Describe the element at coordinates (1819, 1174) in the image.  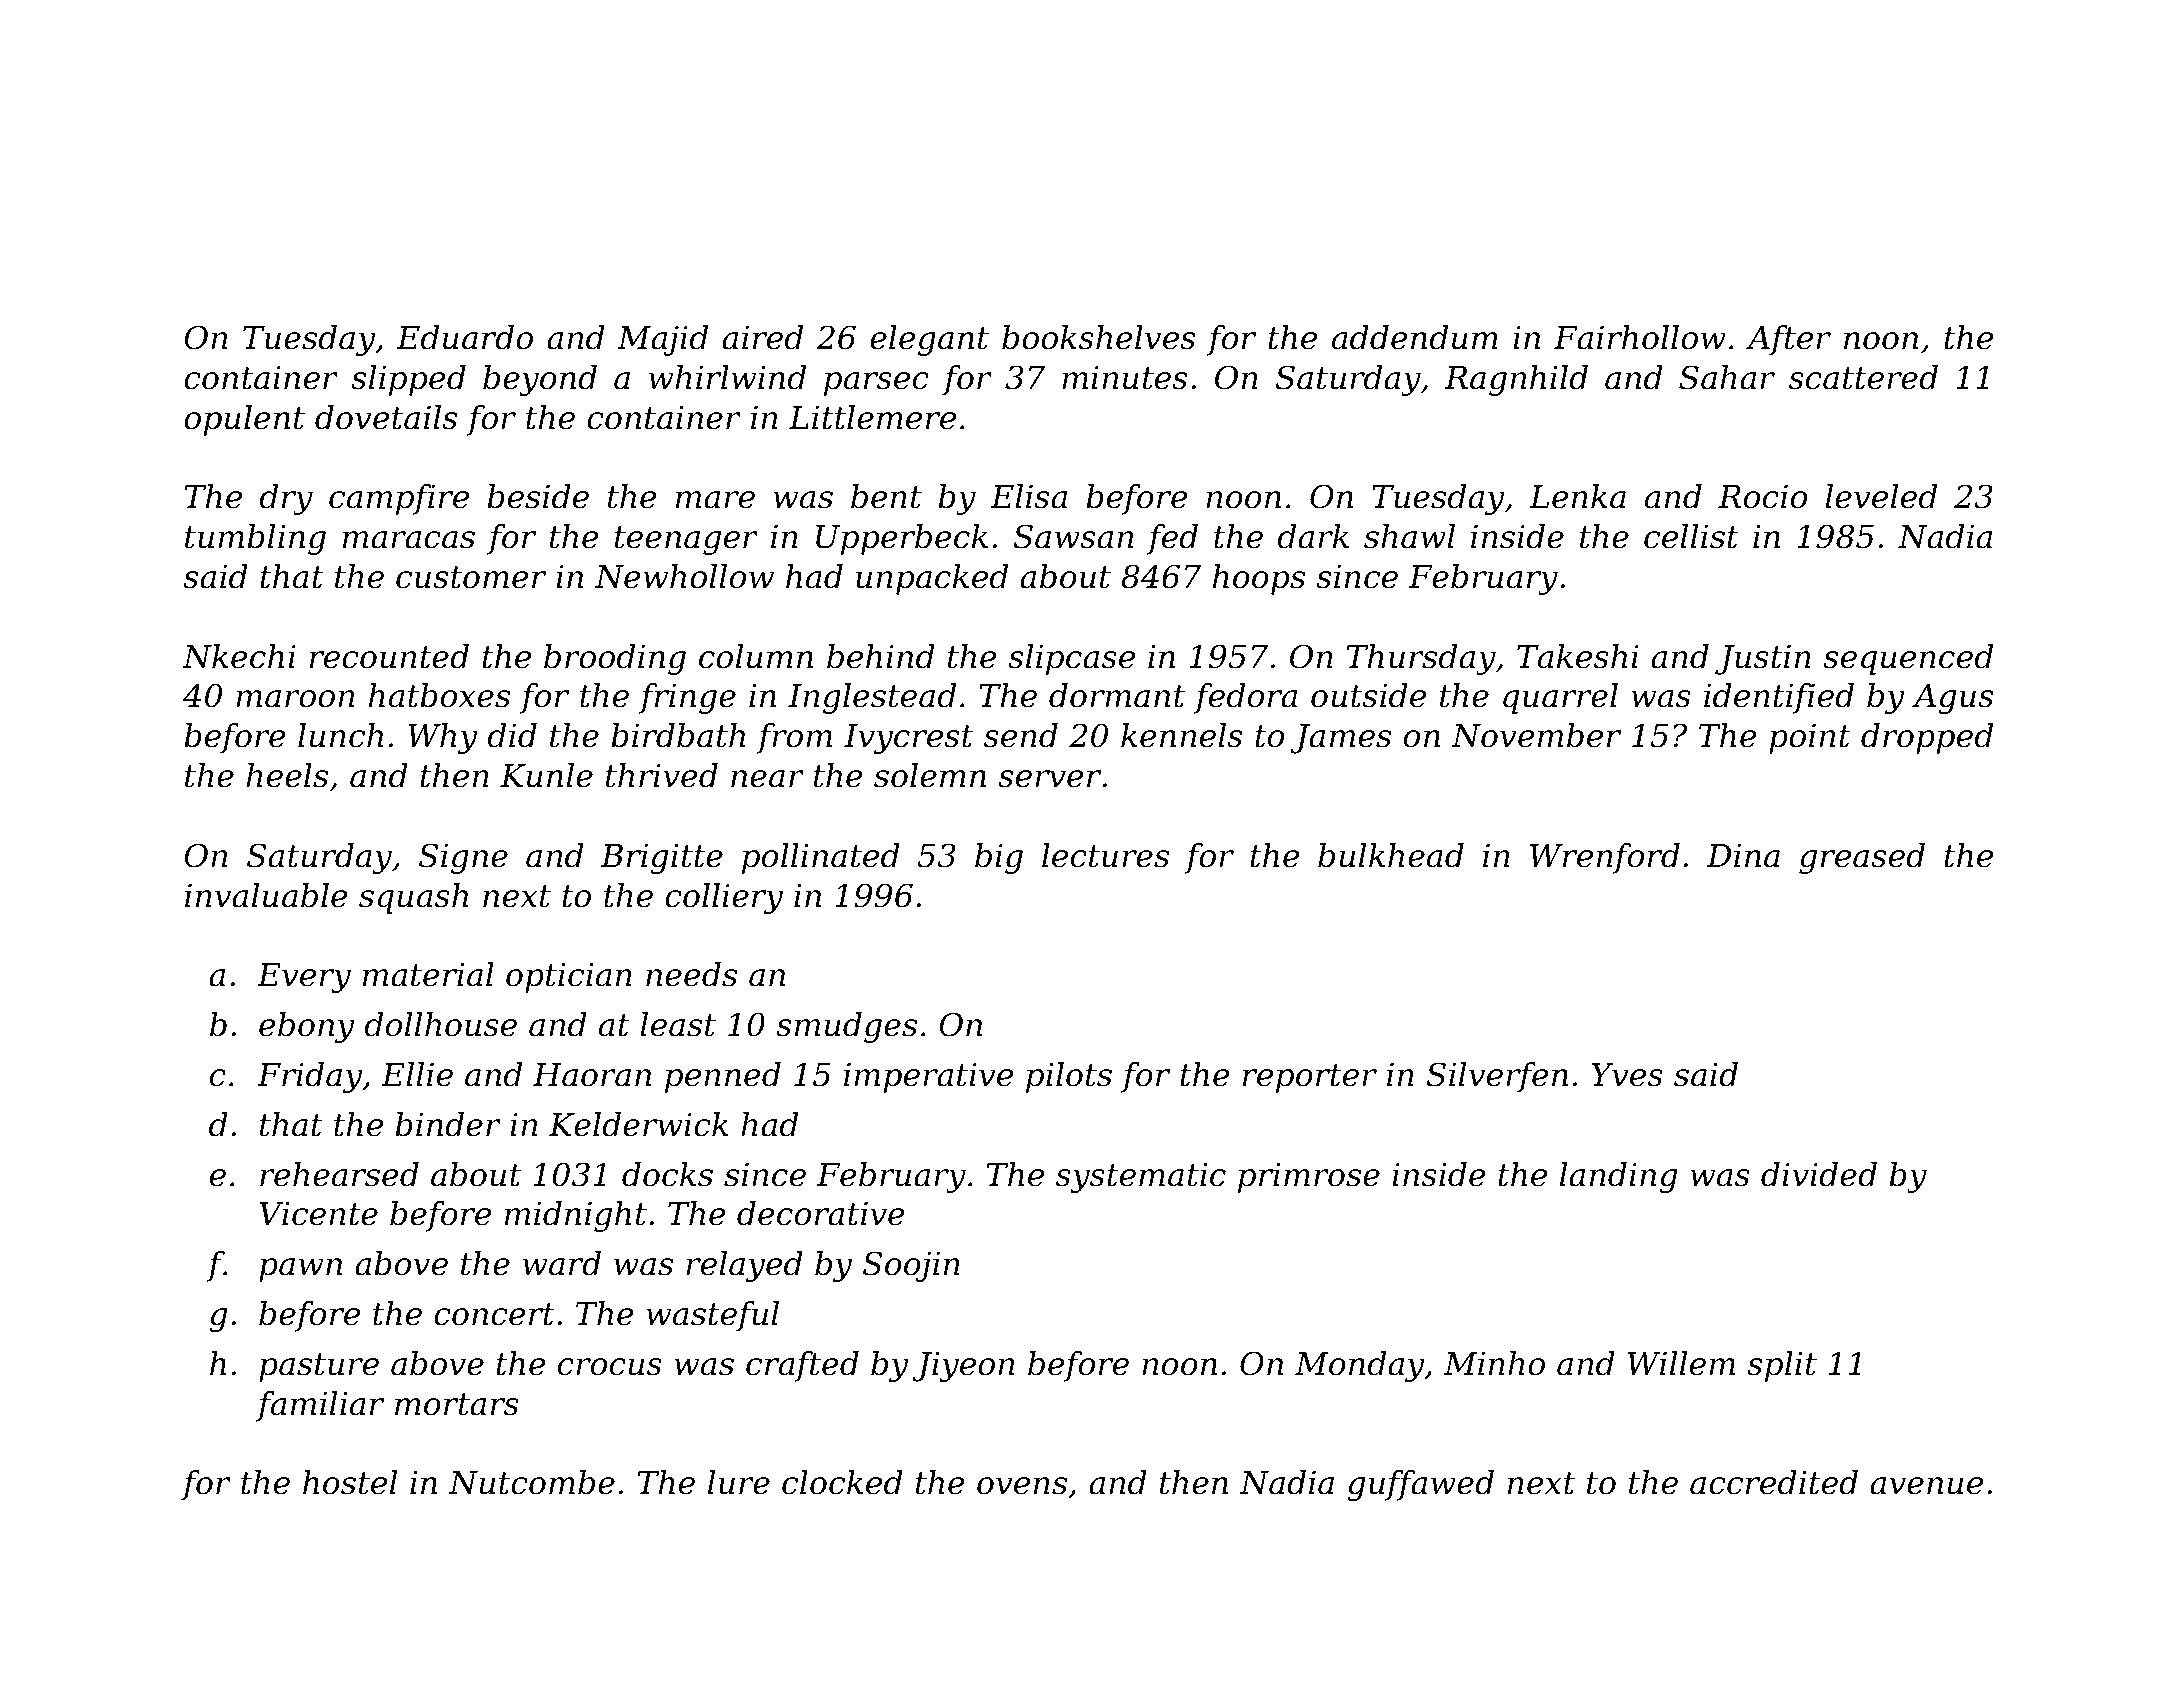
I see `divided` at that location.
